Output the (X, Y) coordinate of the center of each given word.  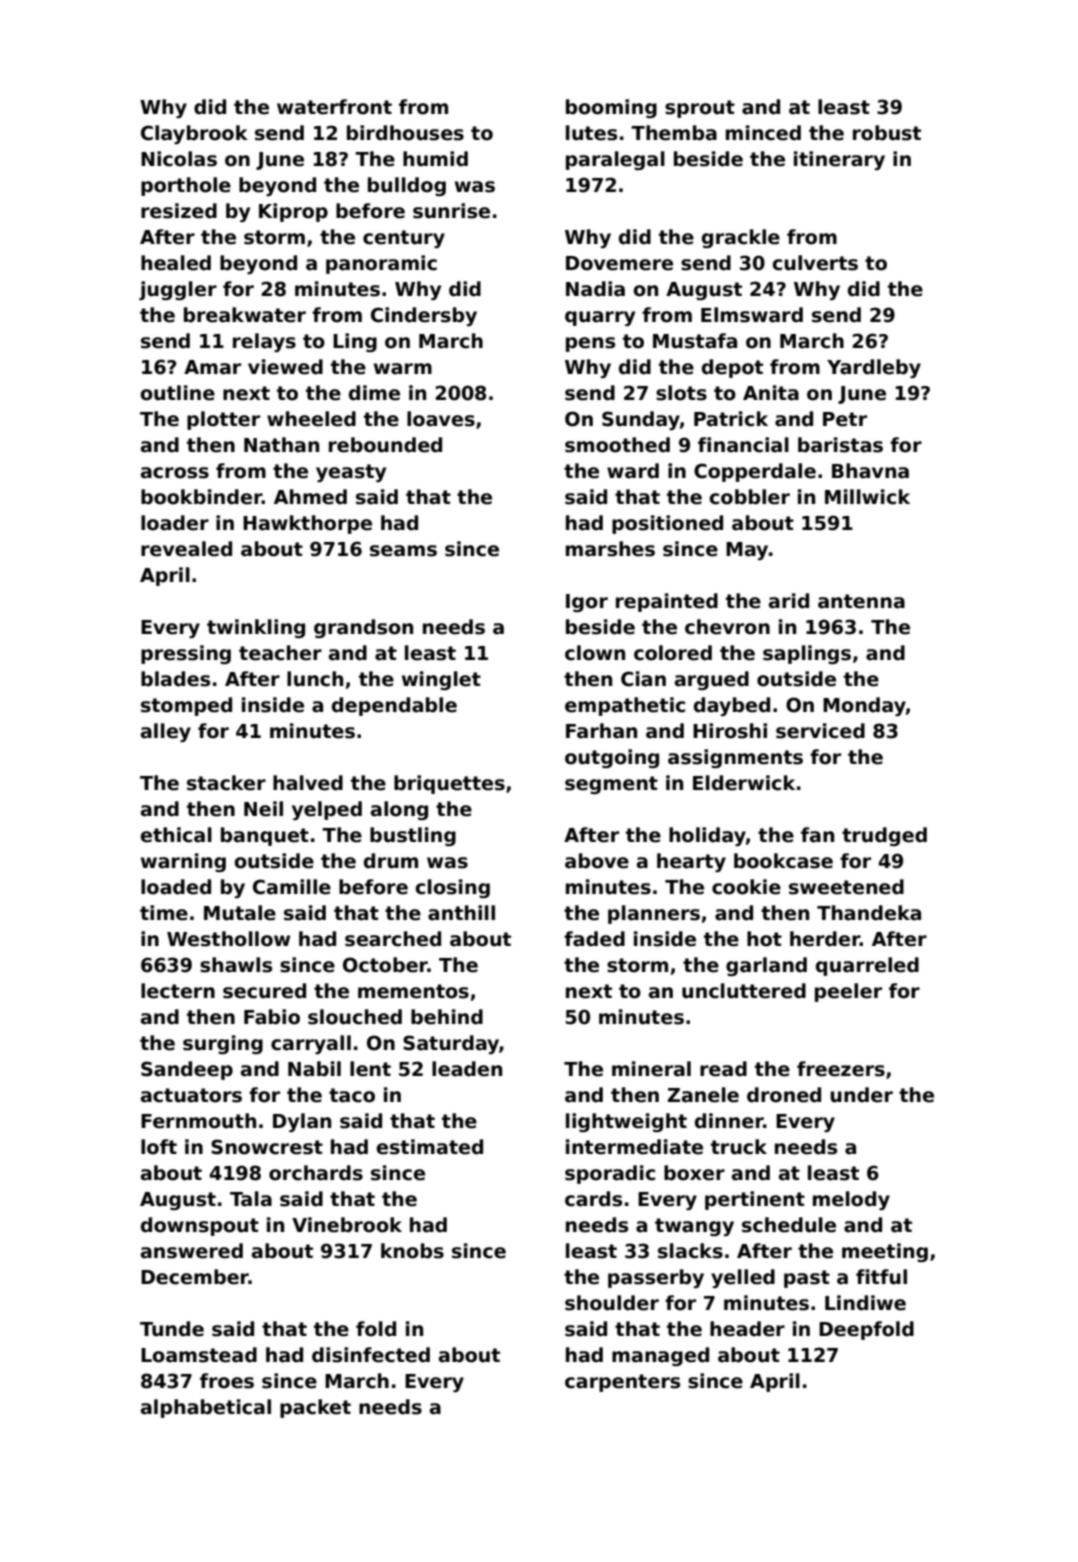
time (164, 913)
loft (159, 1147)
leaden (467, 1069)
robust (887, 133)
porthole (186, 186)
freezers (841, 1069)
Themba (674, 133)
